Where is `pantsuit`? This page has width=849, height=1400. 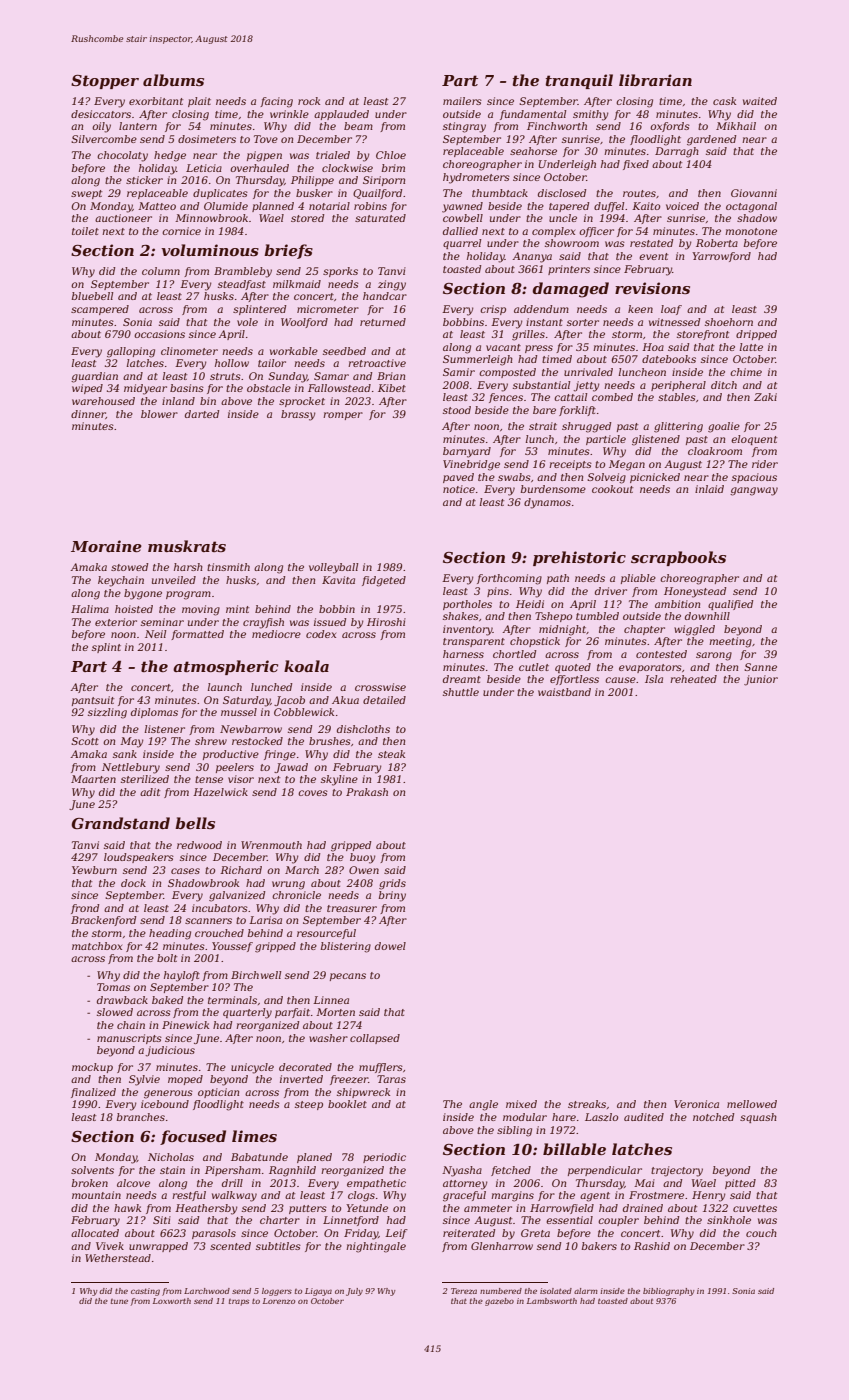 pantsuit is located at coordinates (93, 701).
